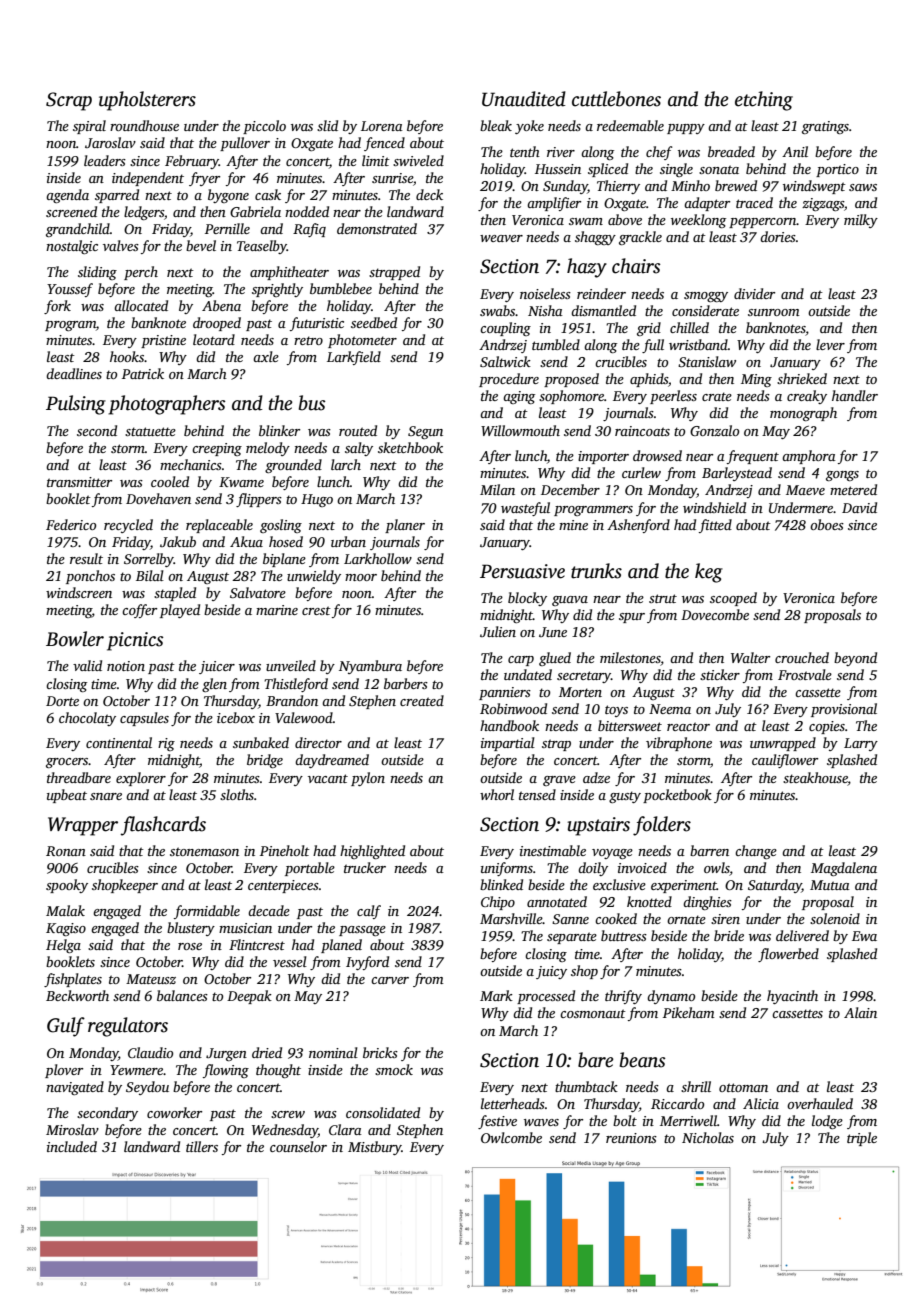  What do you see at coordinates (67, 886) in the page?
I see `spooky` at bounding box center [67, 886].
